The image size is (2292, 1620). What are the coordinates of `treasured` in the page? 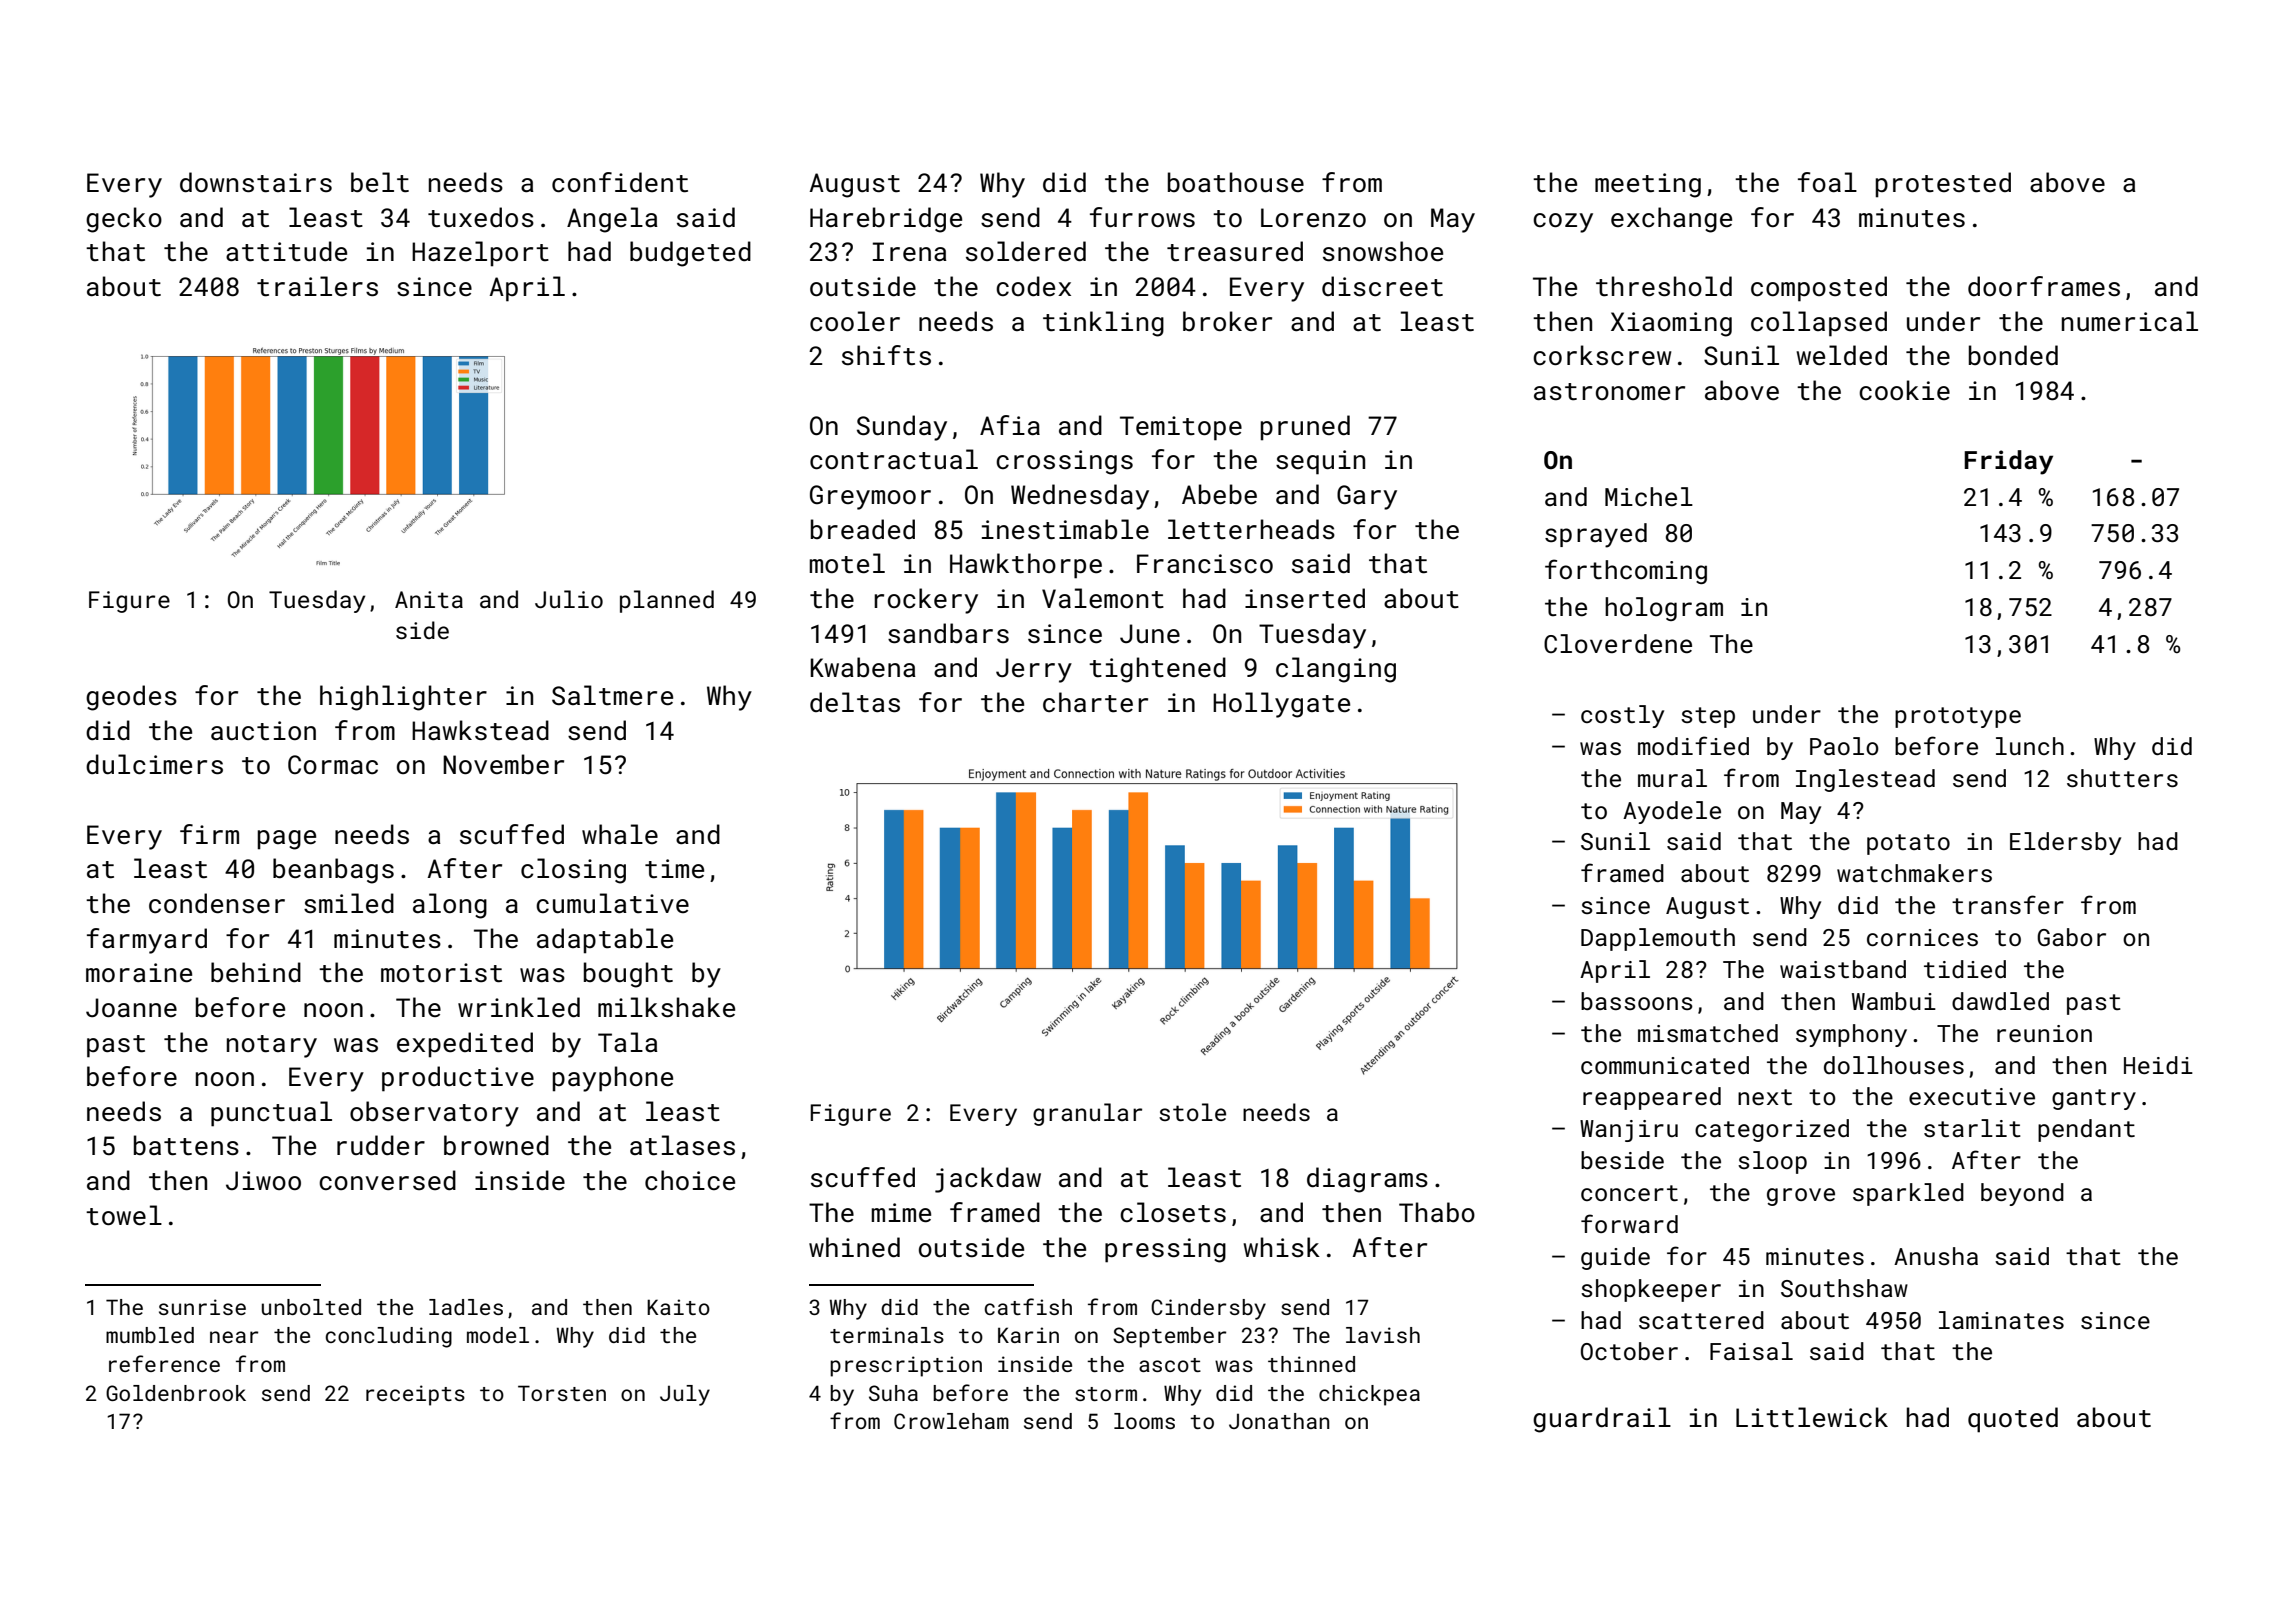 It's located at (1235, 251).
